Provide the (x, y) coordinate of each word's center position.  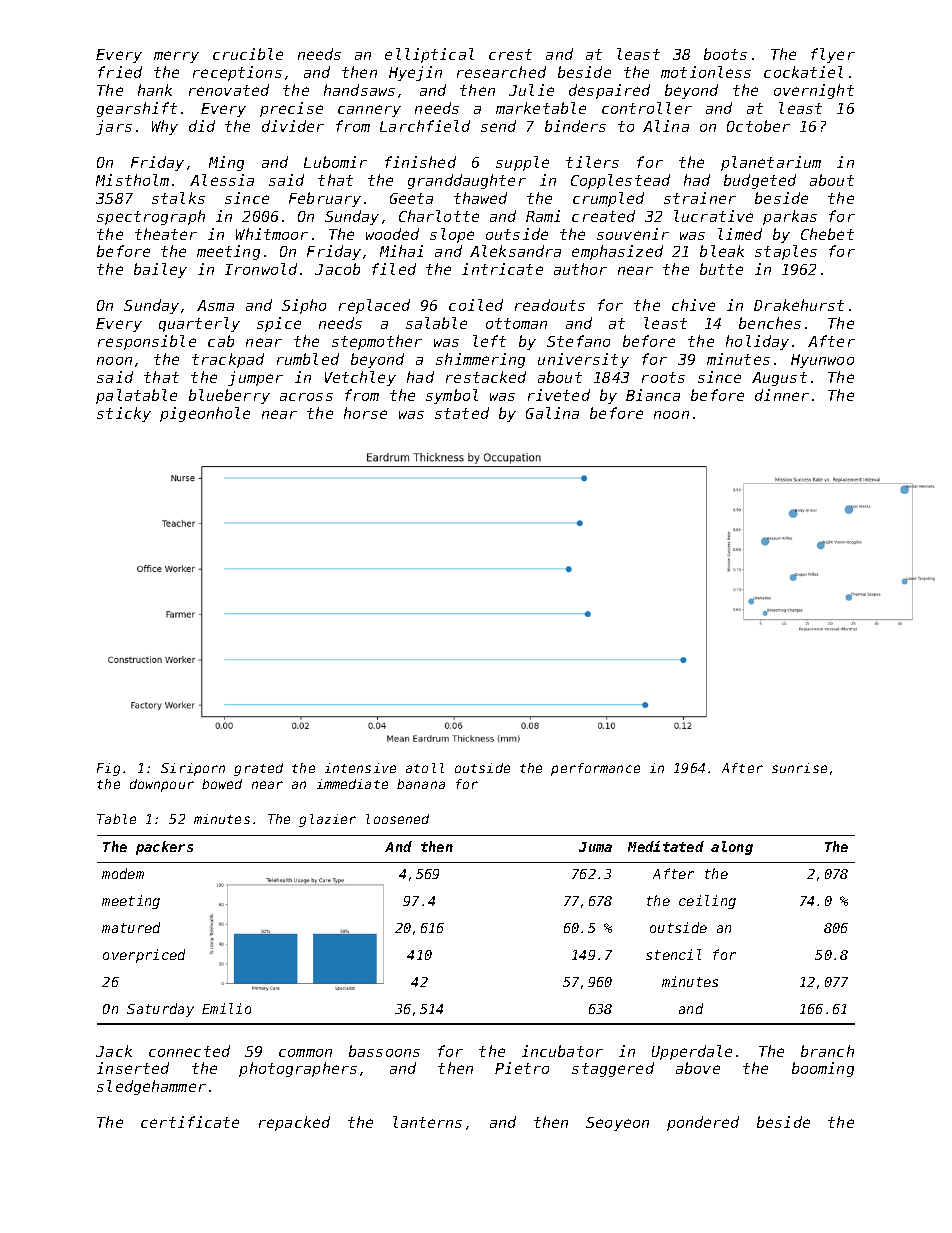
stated (462, 413)
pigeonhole (205, 414)
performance (595, 769)
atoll (425, 768)
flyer (833, 55)
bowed (222, 784)
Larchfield (425, 126)
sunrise (799, 768)
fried (120, 72)
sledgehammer (151, 1087)
